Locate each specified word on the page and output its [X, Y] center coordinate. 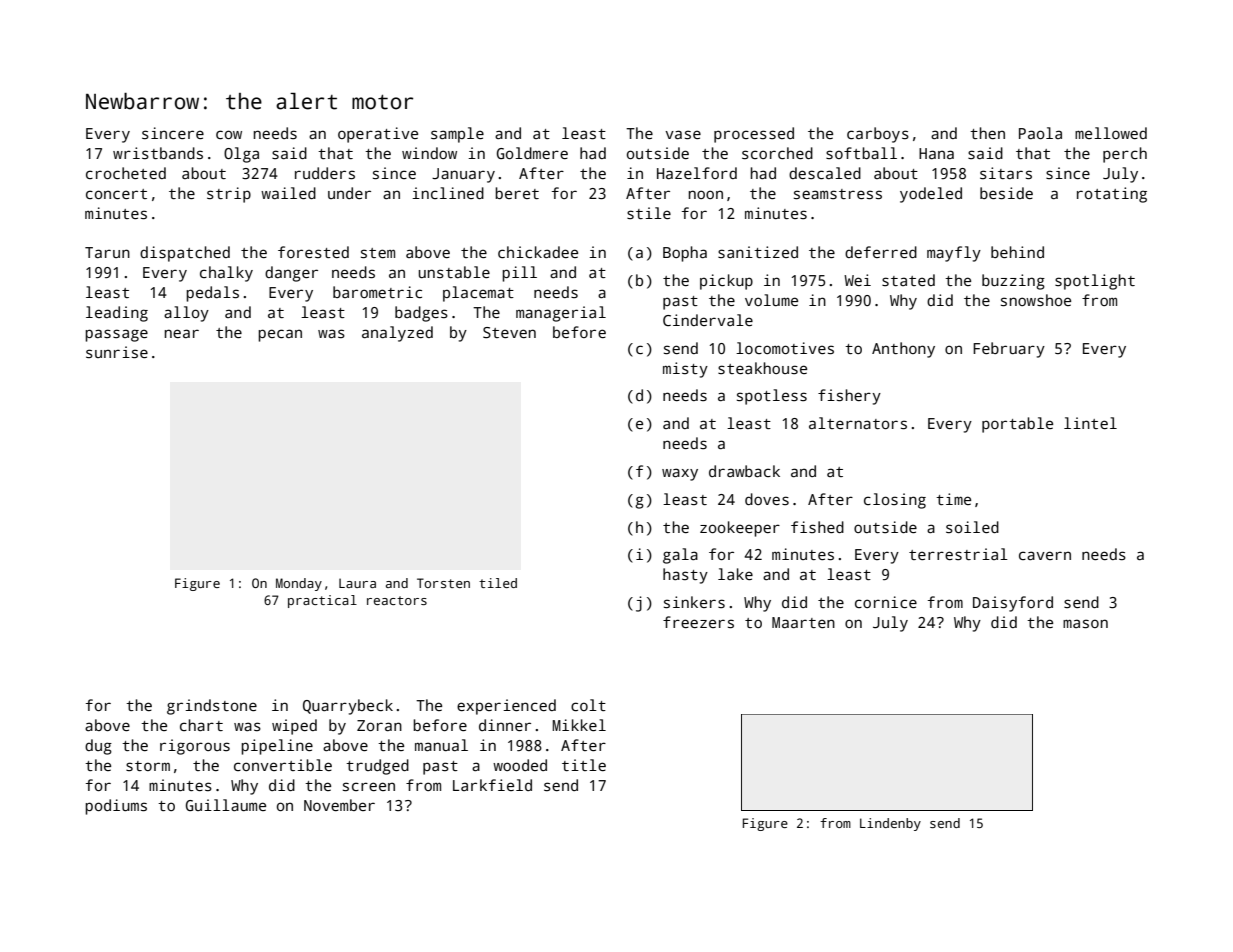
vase [683, 134]
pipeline [277, 747]
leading [117, 314]
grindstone [212, 707]
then [987, 133]
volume [771, 300]
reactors [397, 600]
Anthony [903, 350]
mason [1085, 623]
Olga [241, 155]
